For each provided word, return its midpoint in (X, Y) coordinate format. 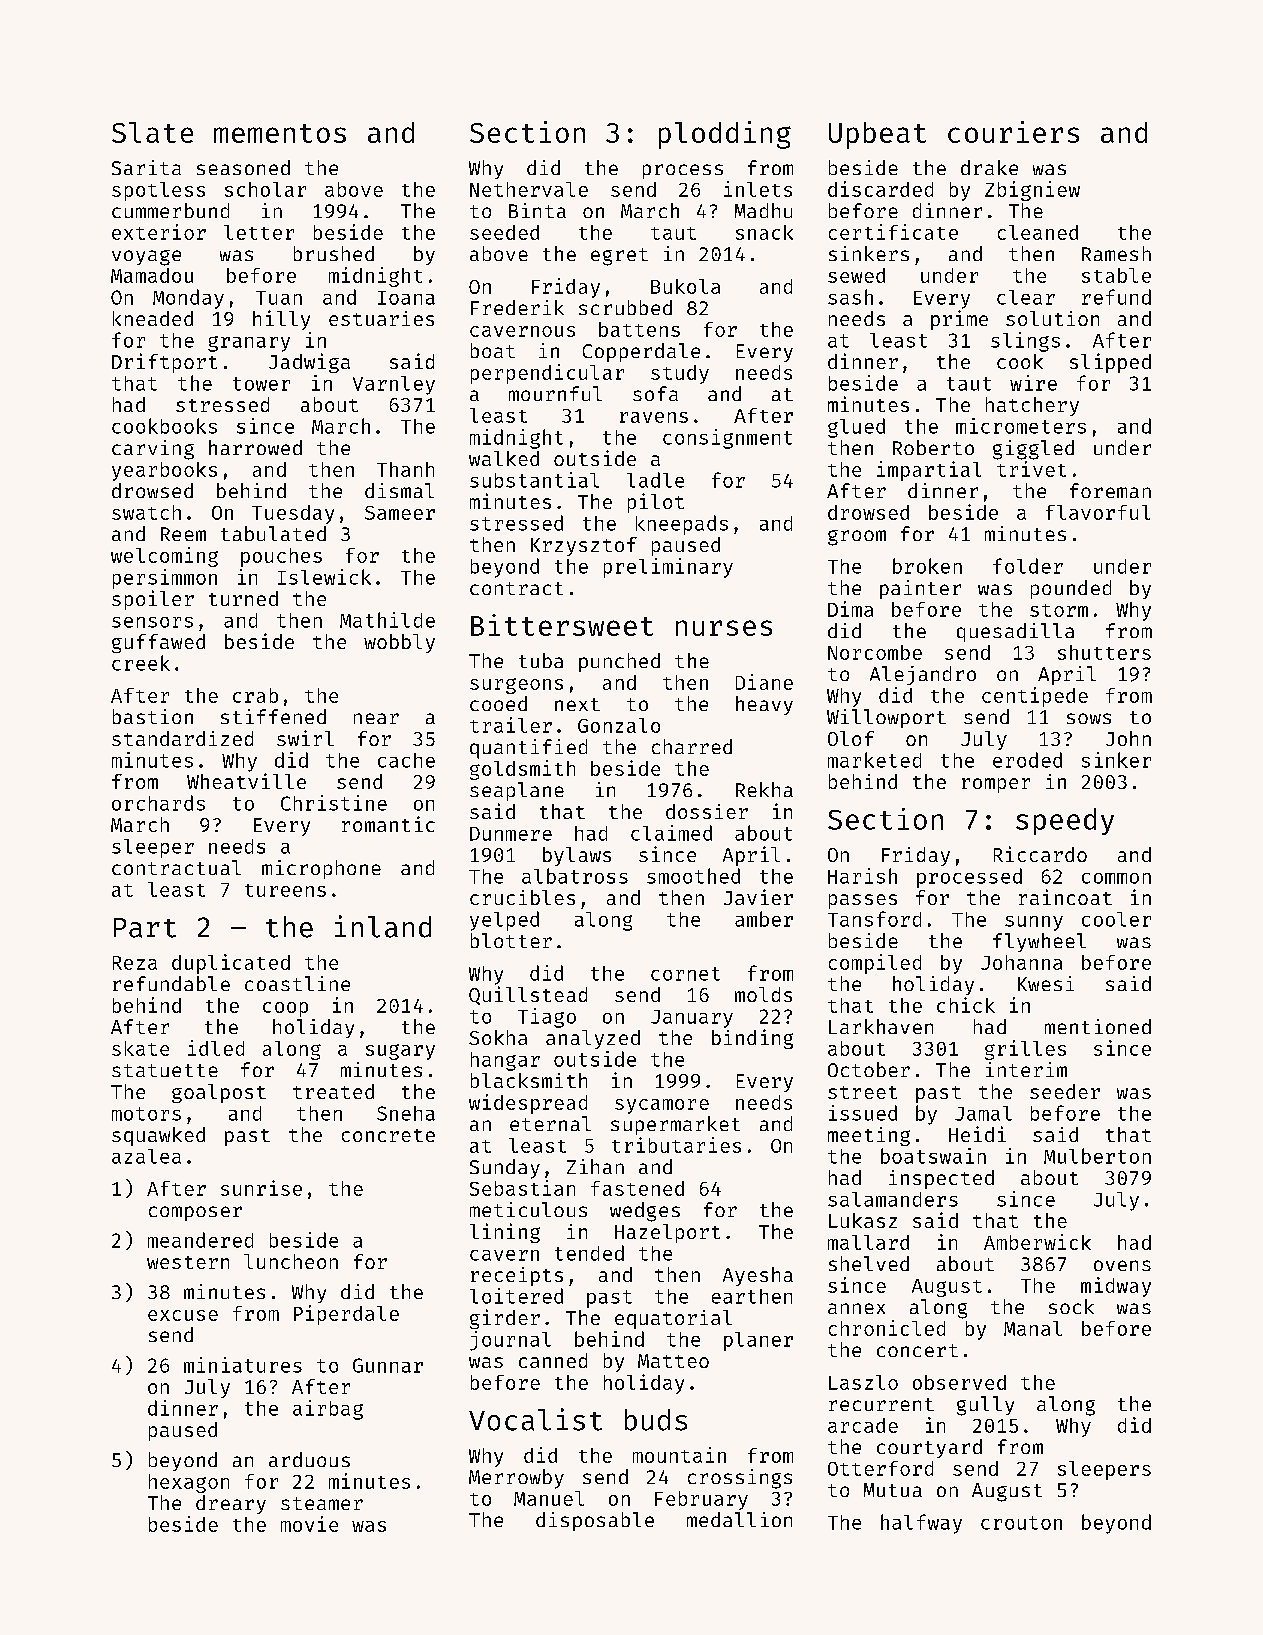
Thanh (405, 469)
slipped (1110, 363)
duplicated (231, 964)
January (692, 1019)
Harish (862, 876)
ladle (655, 480)
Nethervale (529, 189)
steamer (322, 1503)
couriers (1013, 132)
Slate (152, 132)
